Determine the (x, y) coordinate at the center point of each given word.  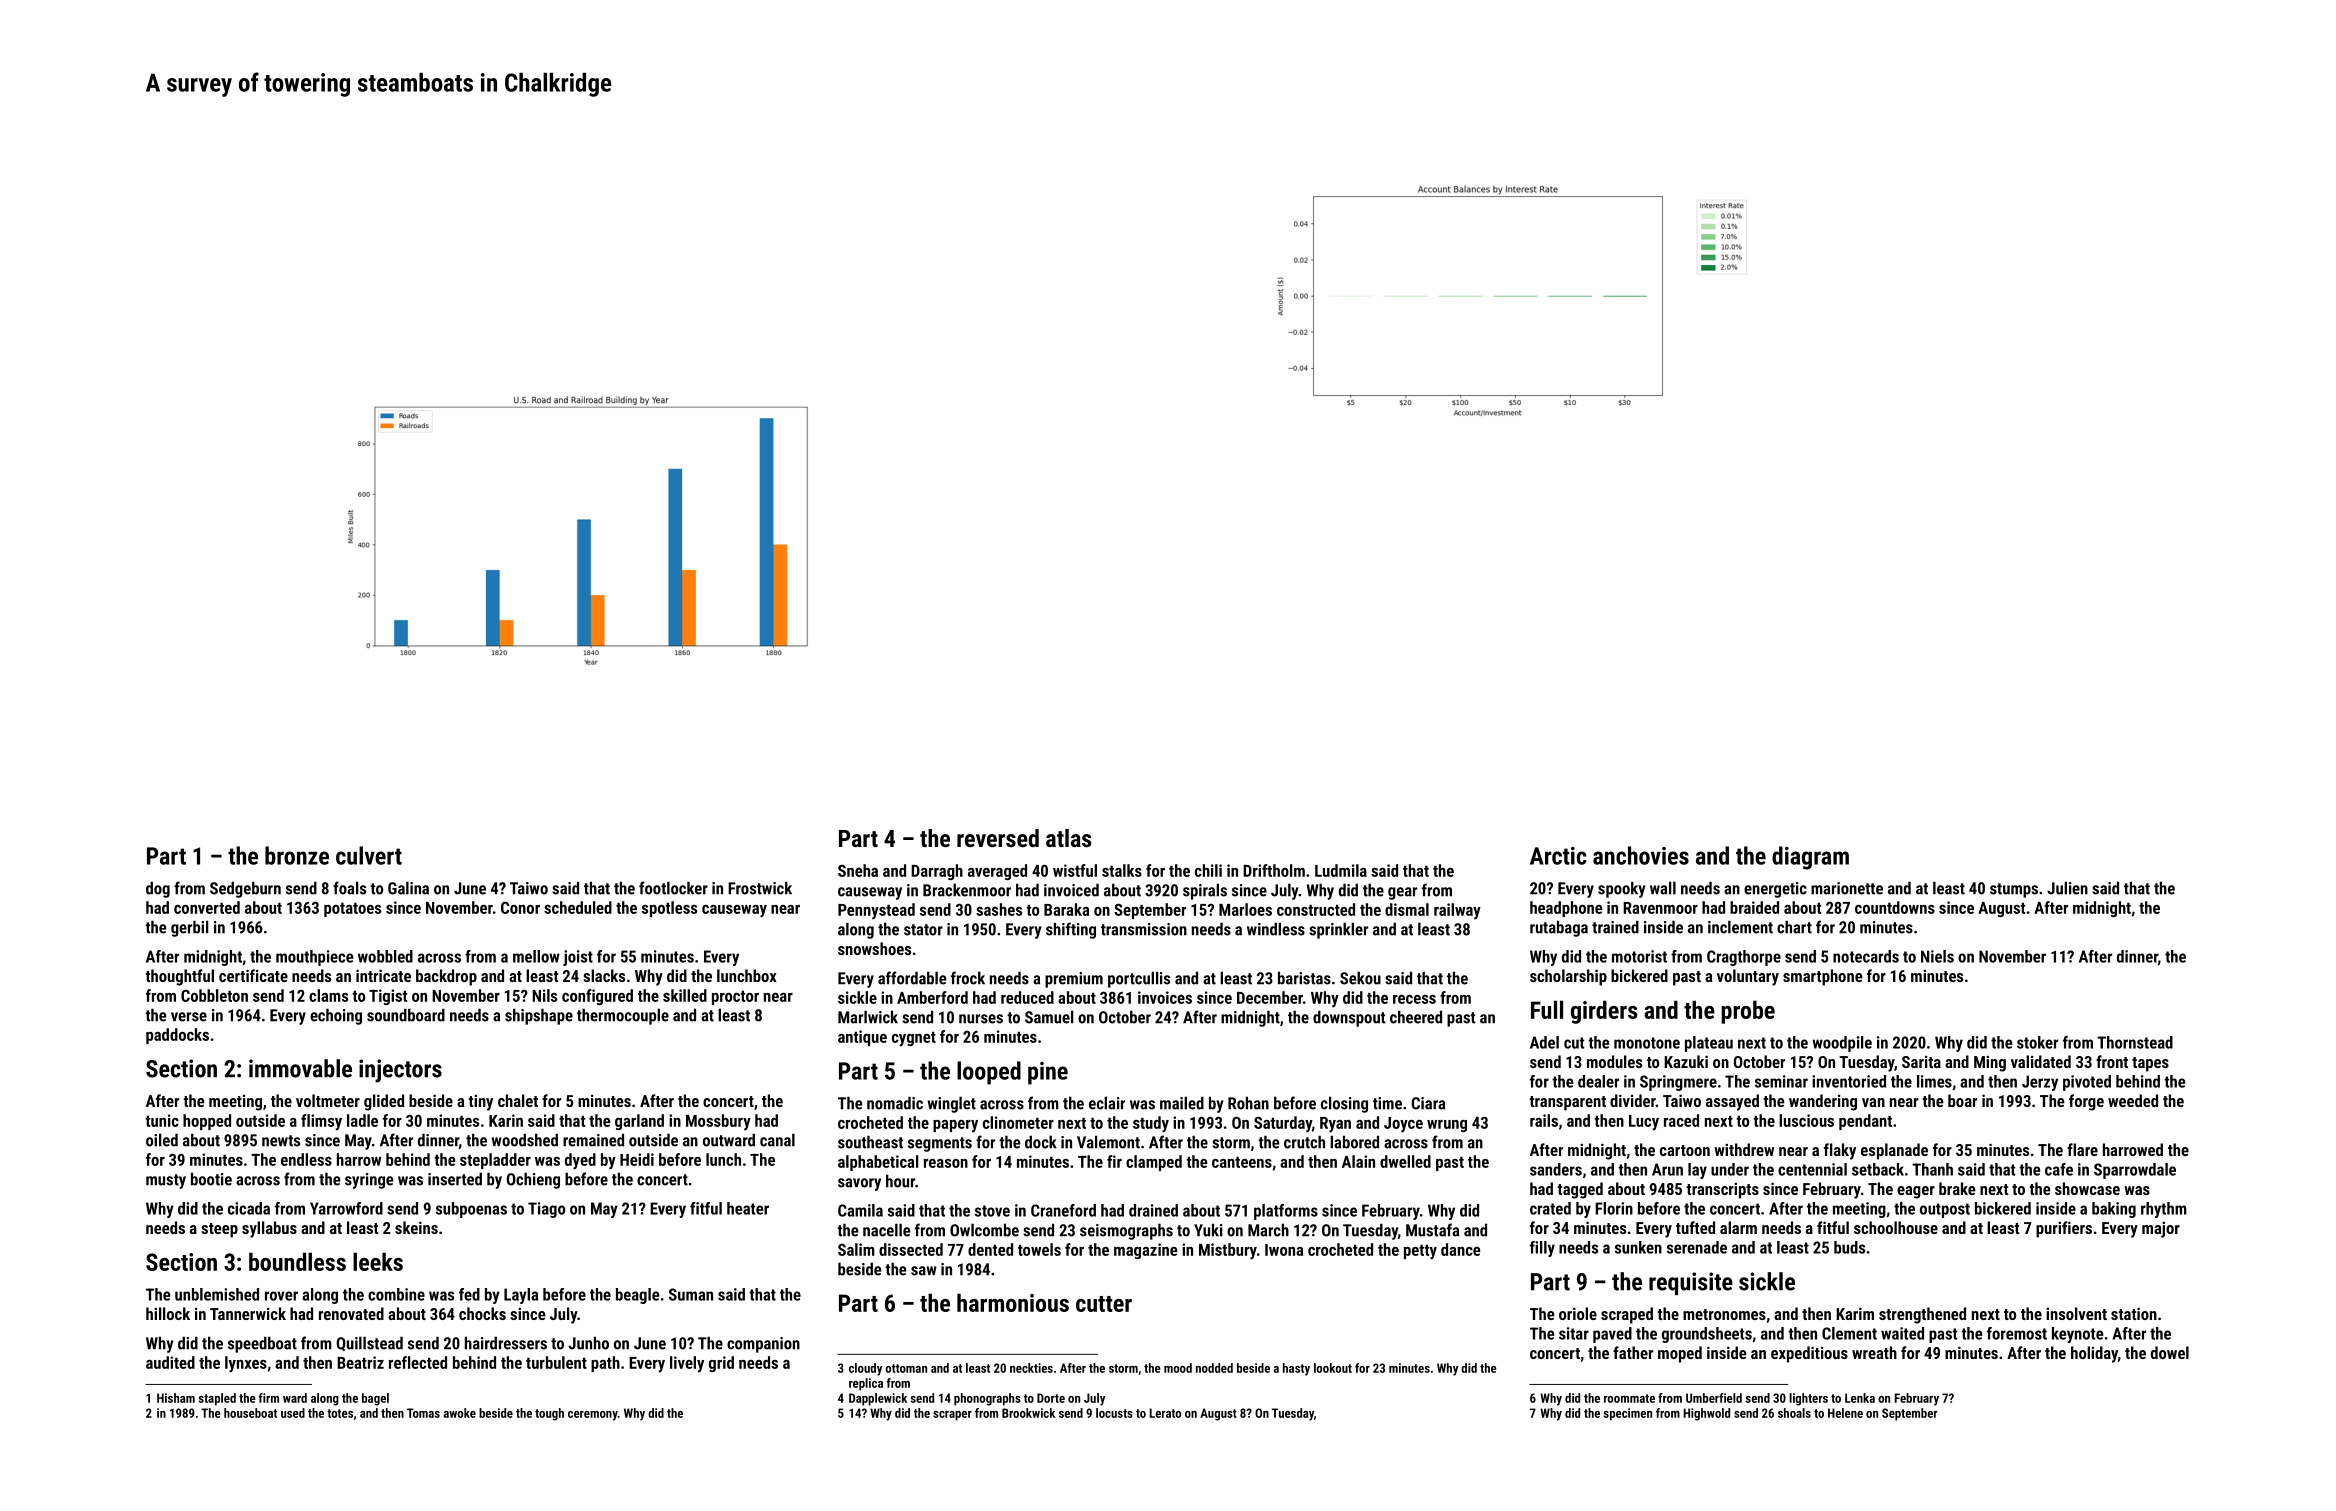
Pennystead (876, 911)
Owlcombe (984, 1230)
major (2161, 1229)
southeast (870, 1142)
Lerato (1165, 1413)
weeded (2133, 1100)
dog (158, 889)
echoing (336, 1016)
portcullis (1139, 979)
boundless (297, 1261)
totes (340, 1413)
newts (281, 1141)
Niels (1937, 956)
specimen (1628, 1414)
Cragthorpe (1744, 958)
